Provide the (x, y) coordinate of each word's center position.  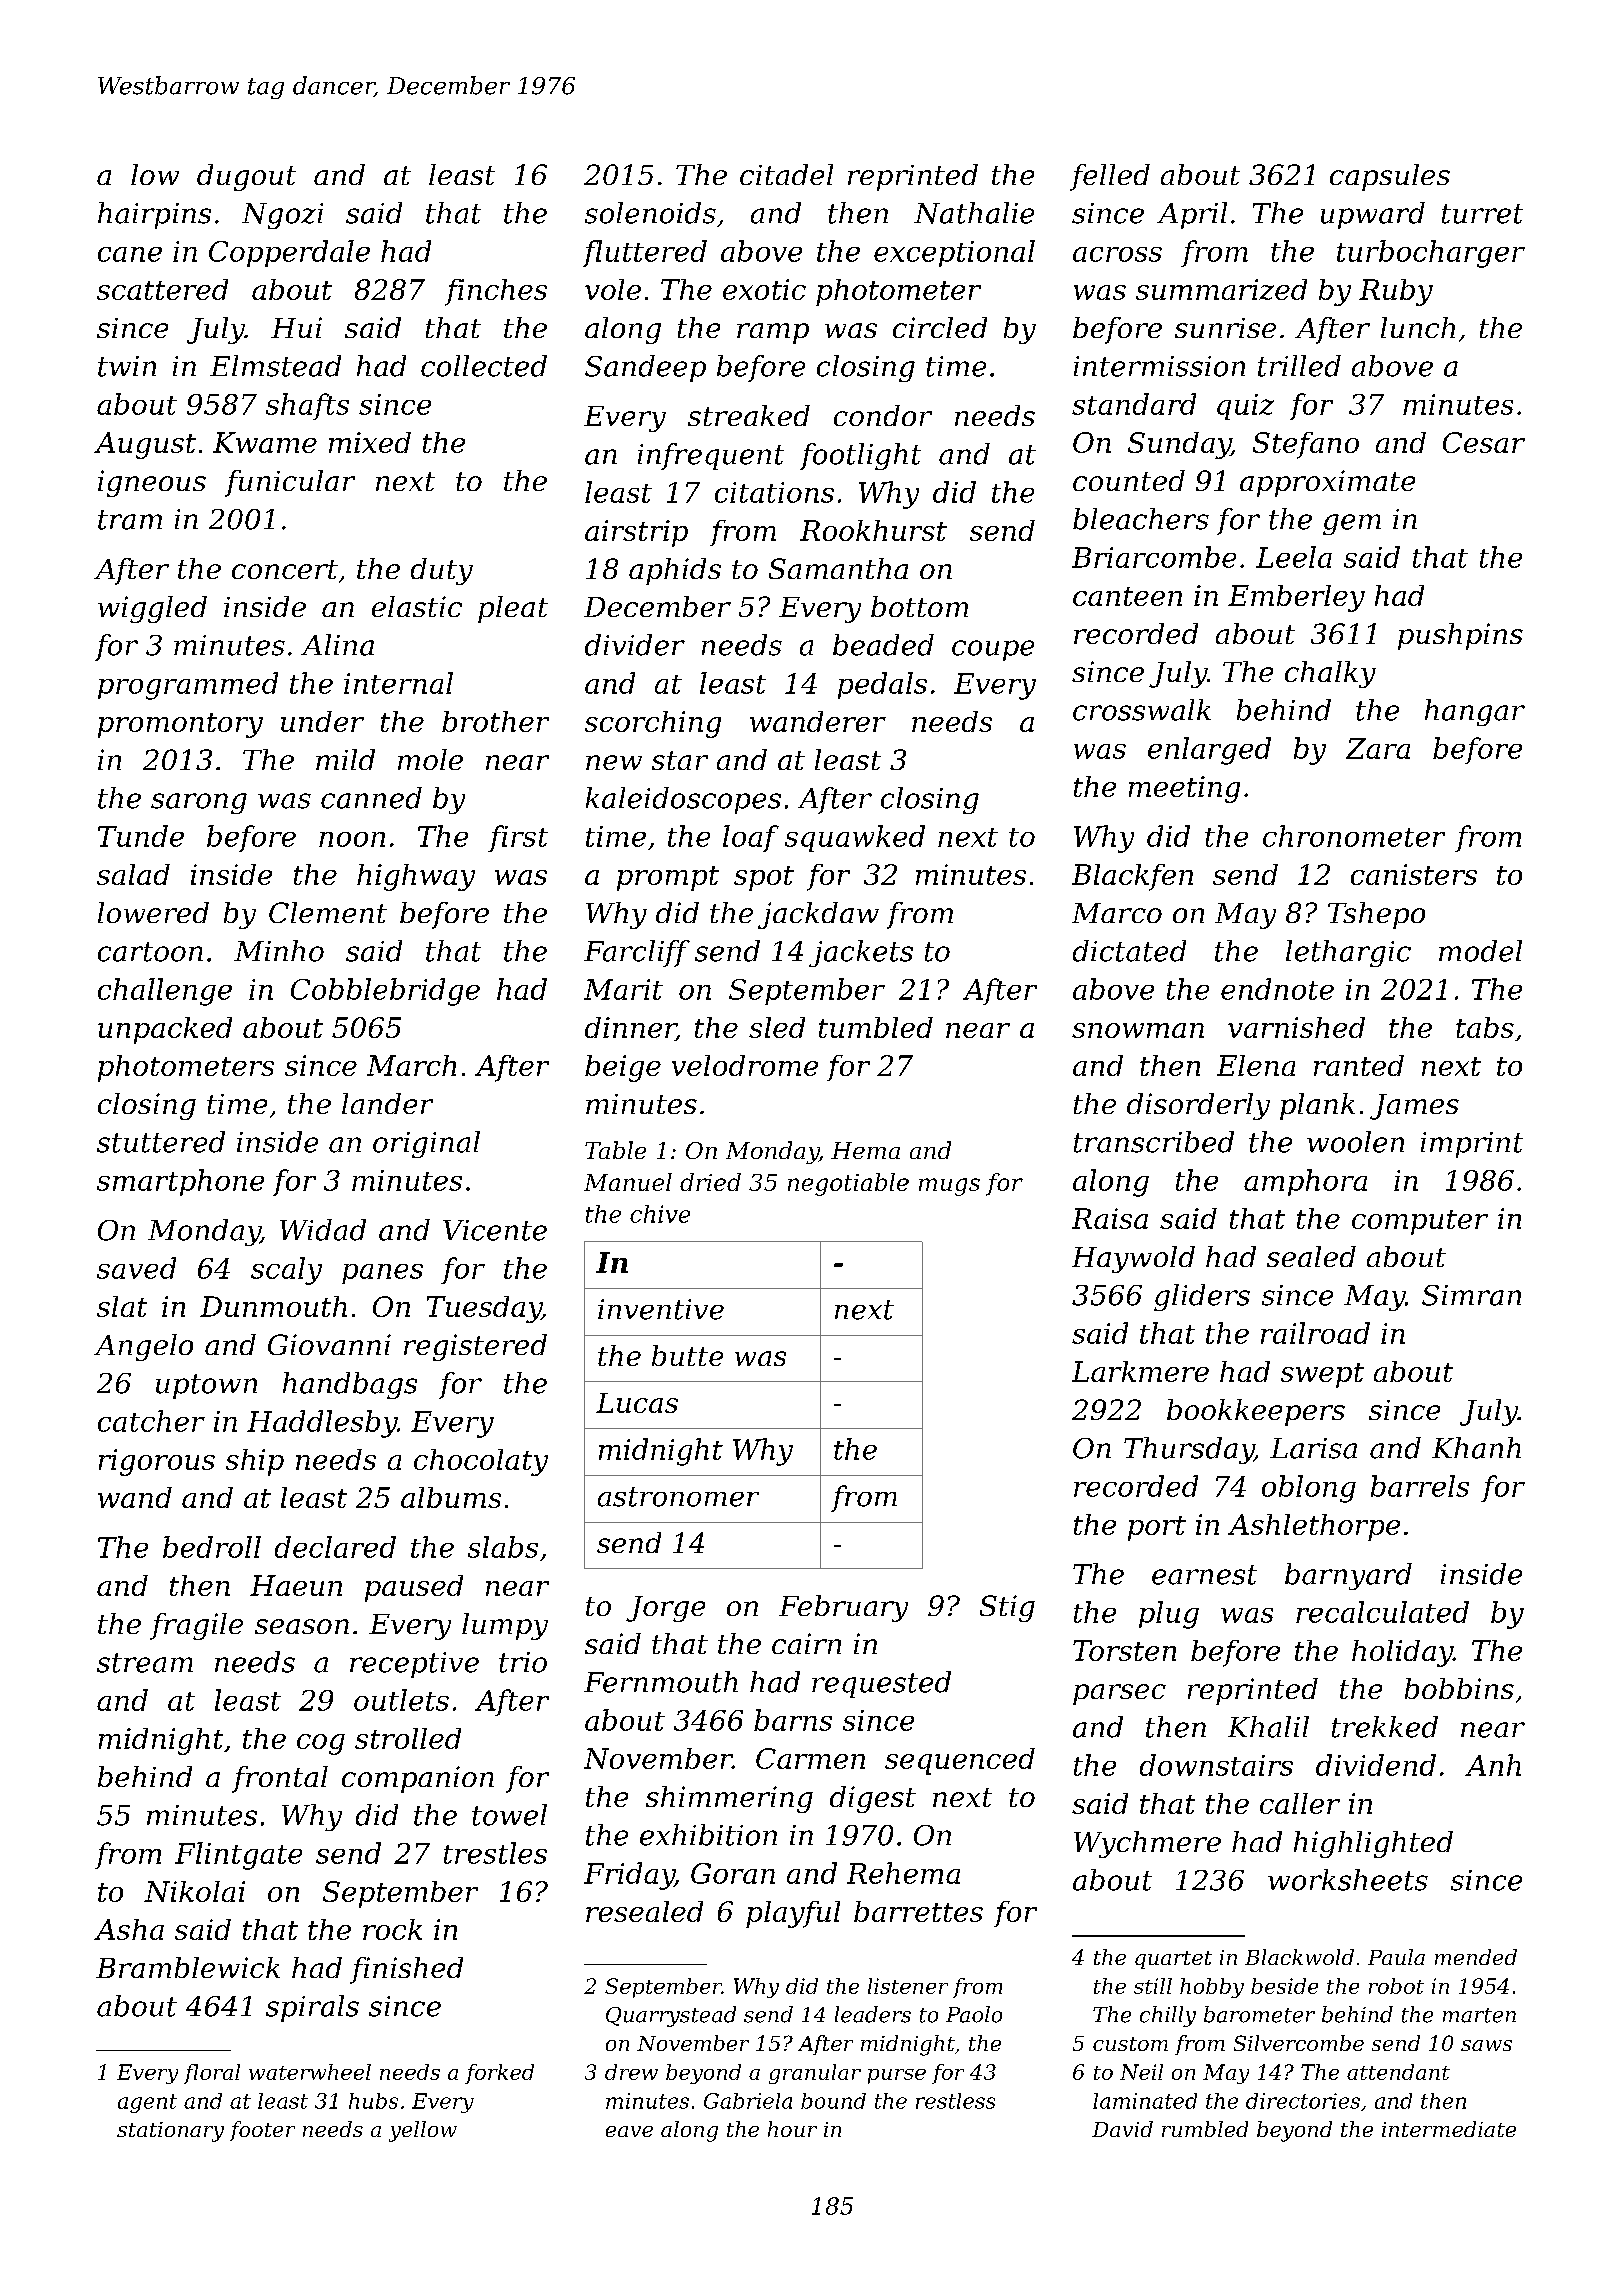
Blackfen (1132, 877)
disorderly (1198, 1106)
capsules (1390, 177)
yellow (423, 2131)
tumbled (876, 1027)
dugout (246, 177)
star (680, 760)
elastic (417, 606)
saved (136, 1268)
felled (1110, 177)
